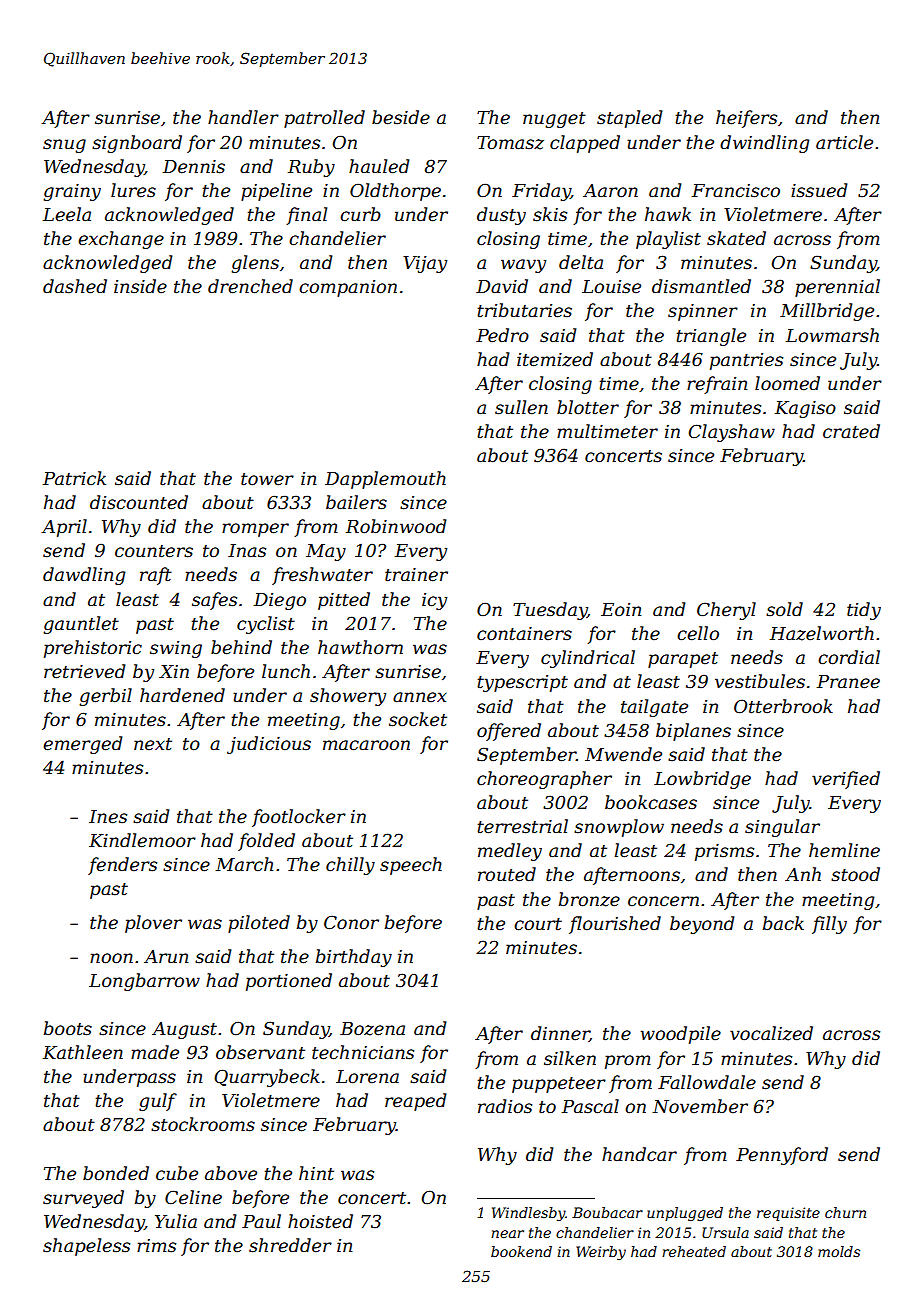  What do you see at coordinates (348, 288) in the screenshot?
I see `companion` at bounding box center [348, 288].
